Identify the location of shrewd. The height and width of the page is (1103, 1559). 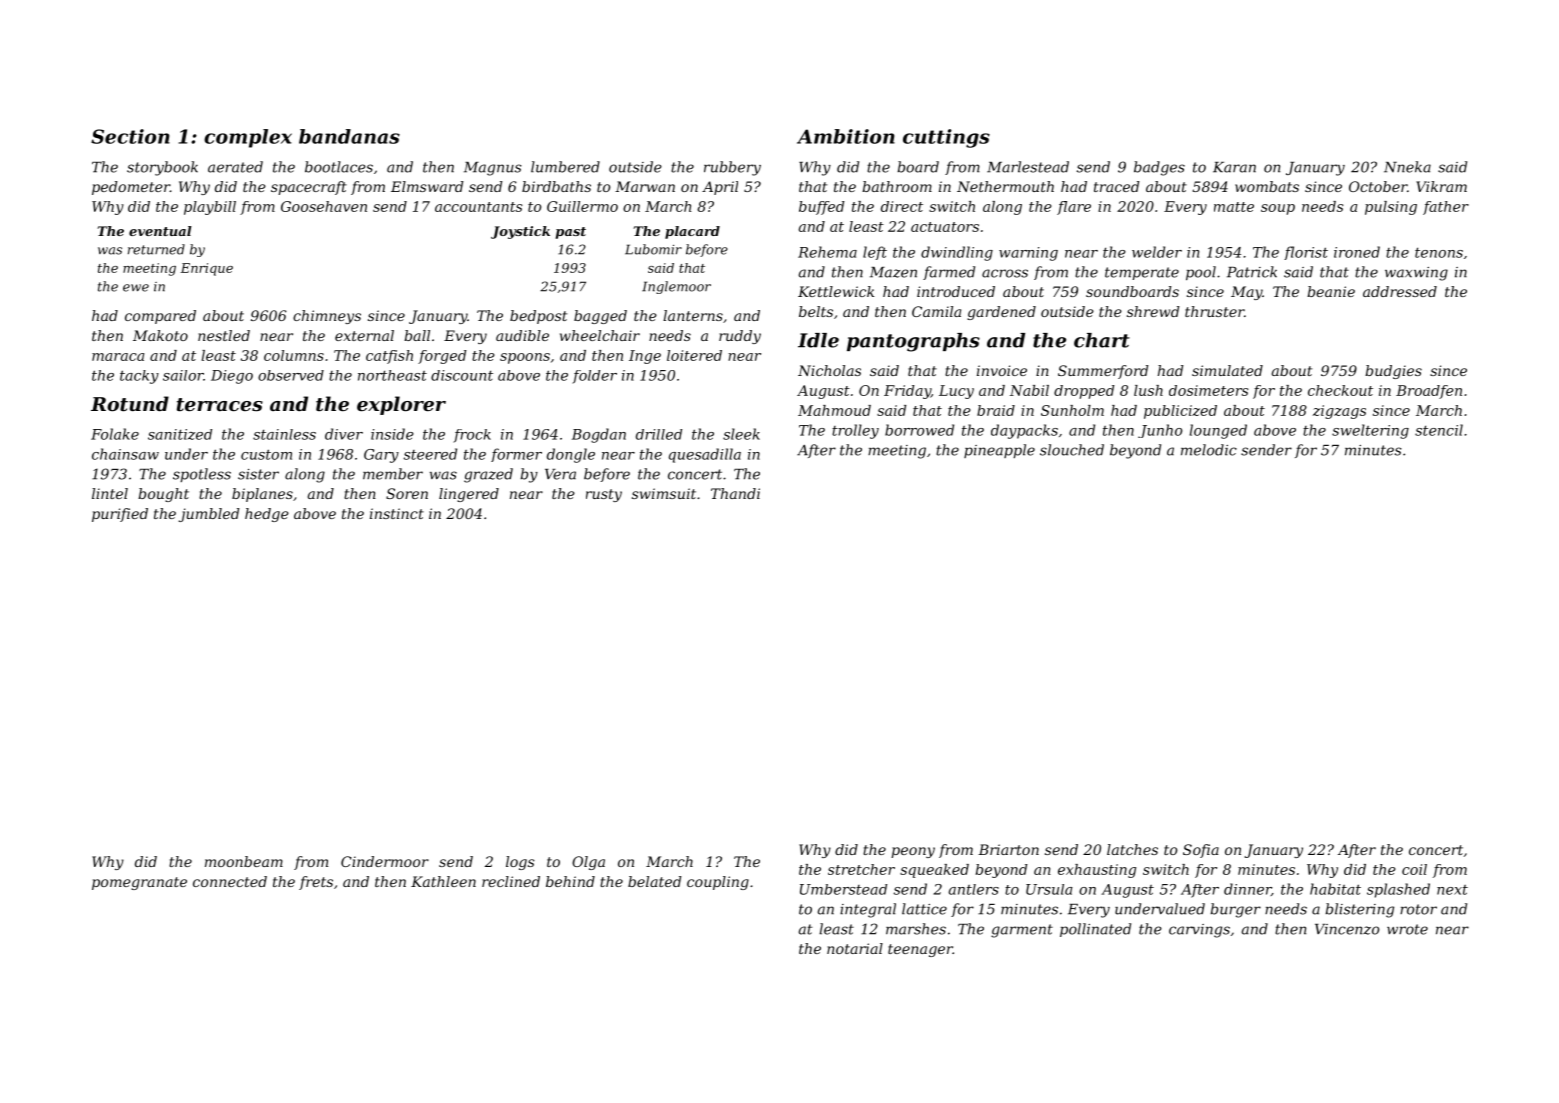
(1153, 311).
